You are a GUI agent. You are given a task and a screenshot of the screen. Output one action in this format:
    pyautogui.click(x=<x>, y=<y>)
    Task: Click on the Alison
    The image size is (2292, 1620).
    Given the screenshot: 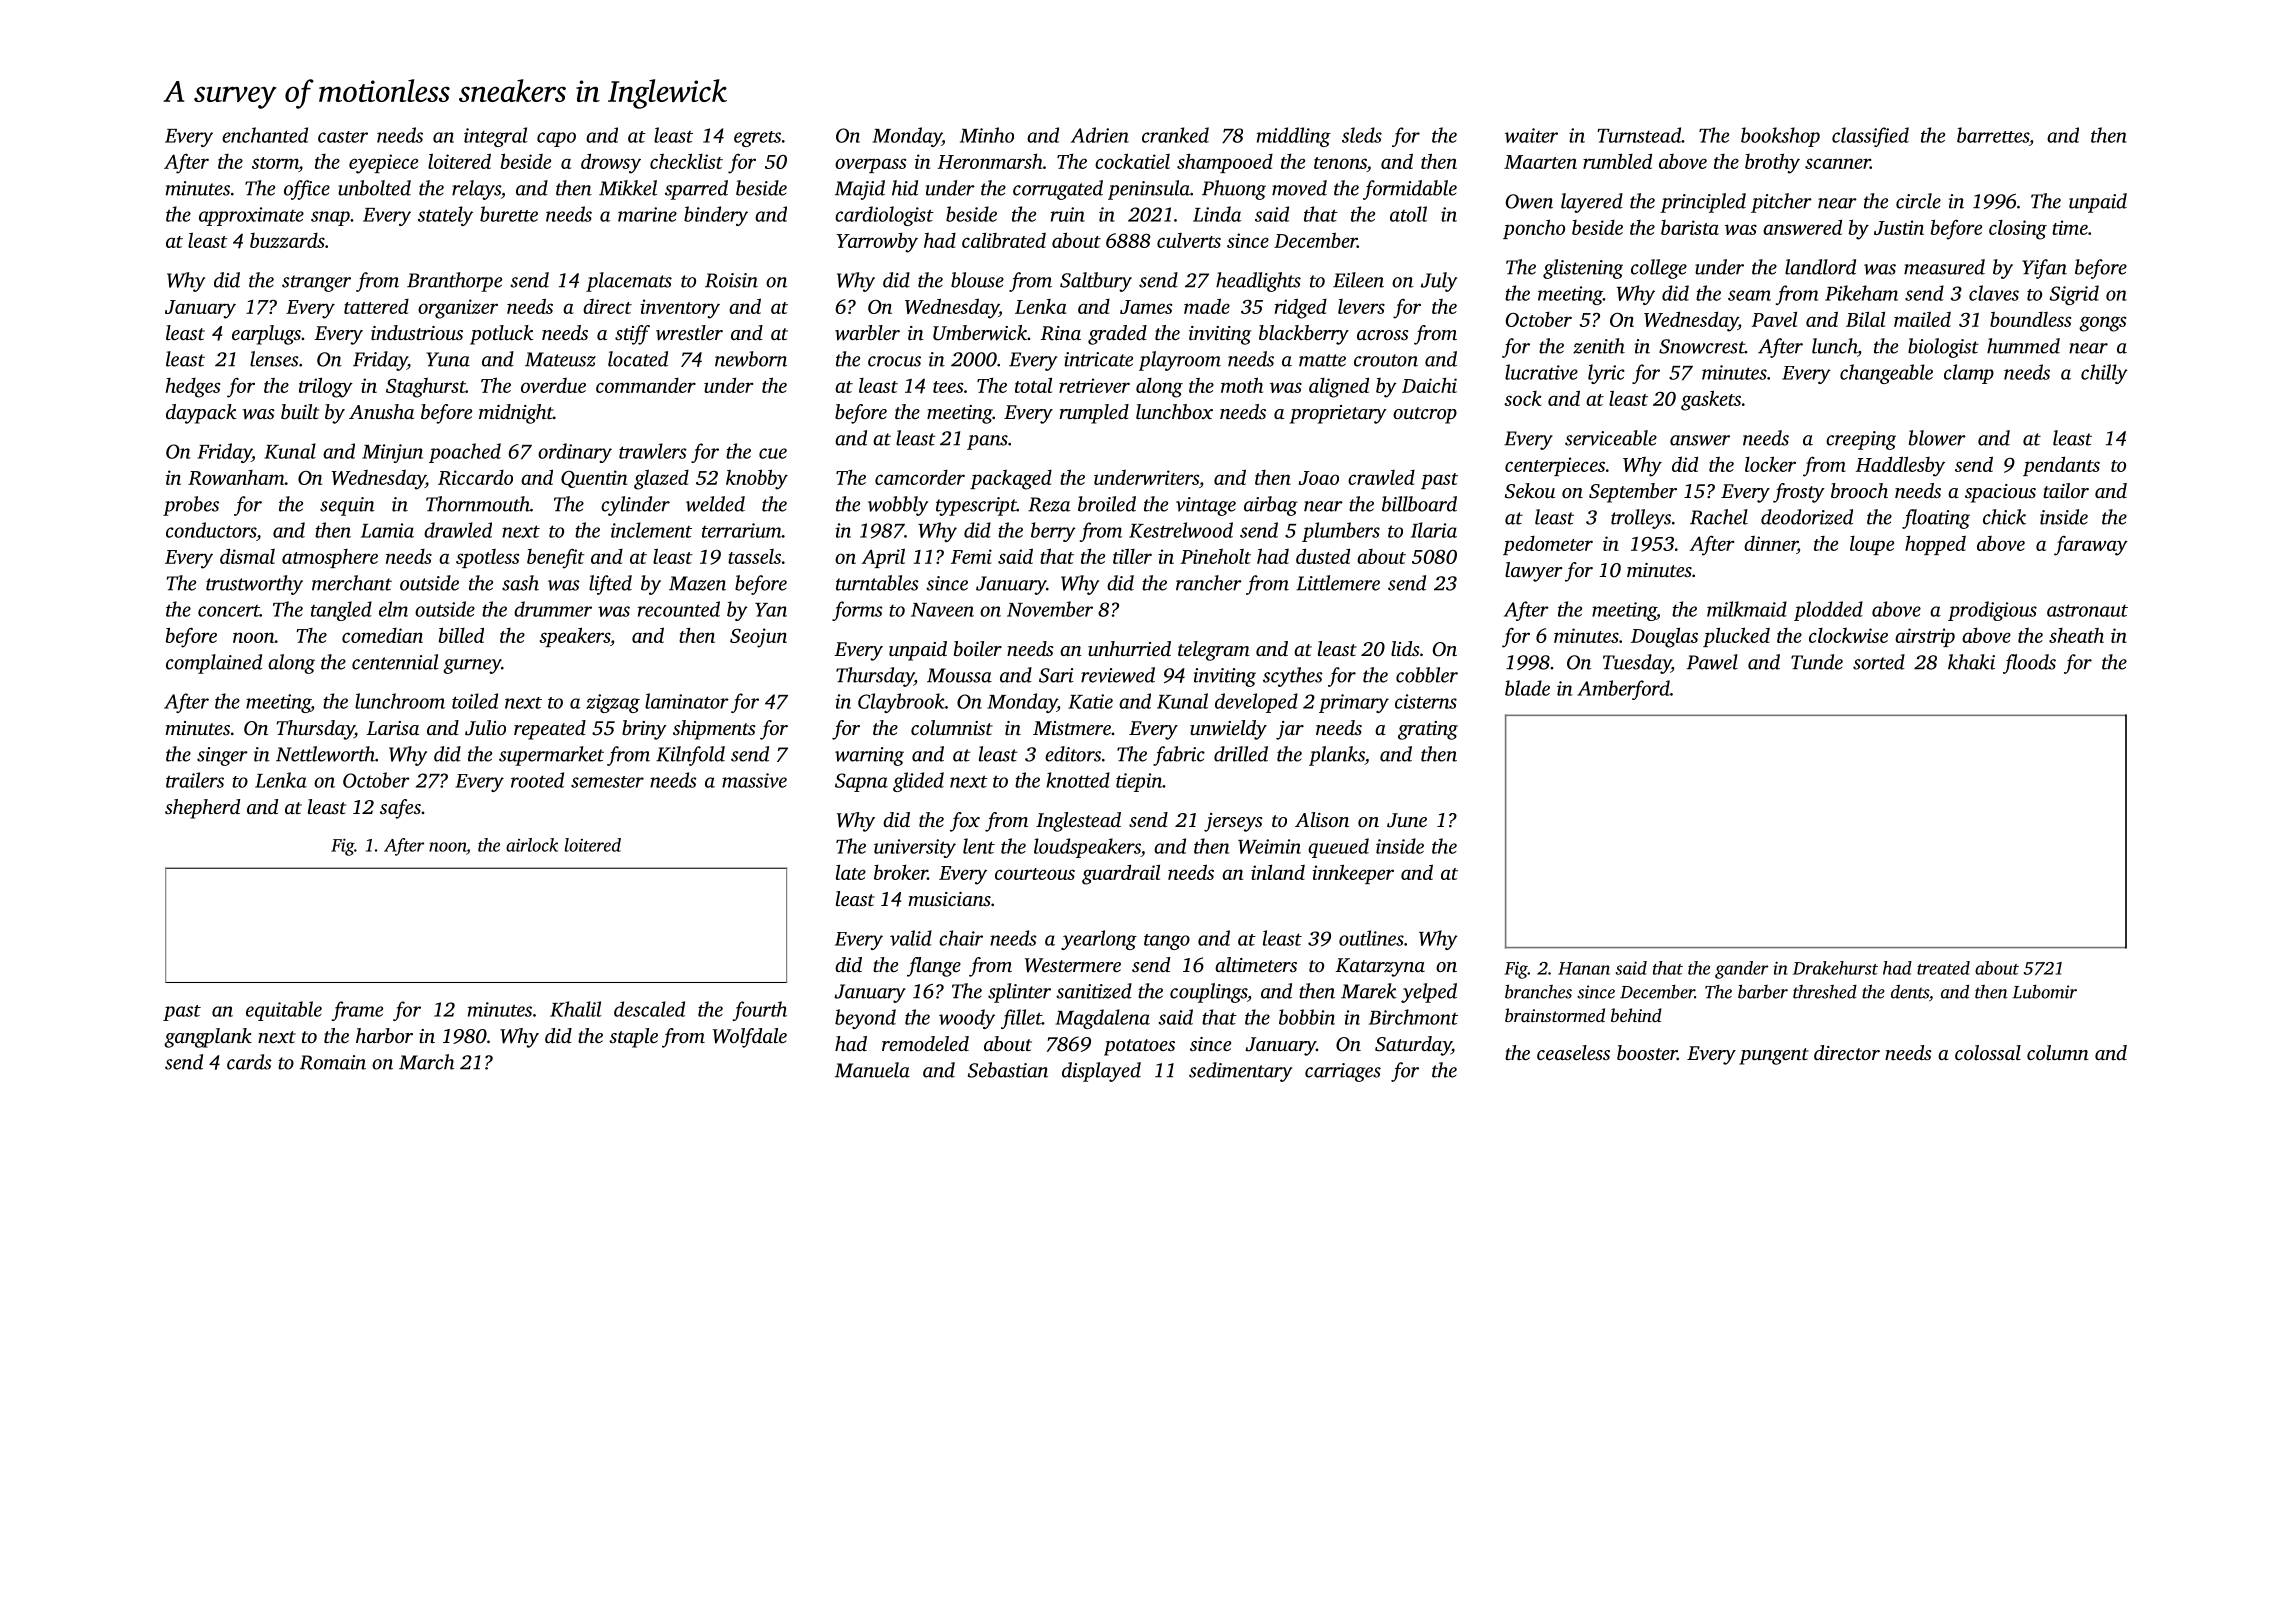 What is the action you would take?
    pyautogui.click(x=1322, y=819)
